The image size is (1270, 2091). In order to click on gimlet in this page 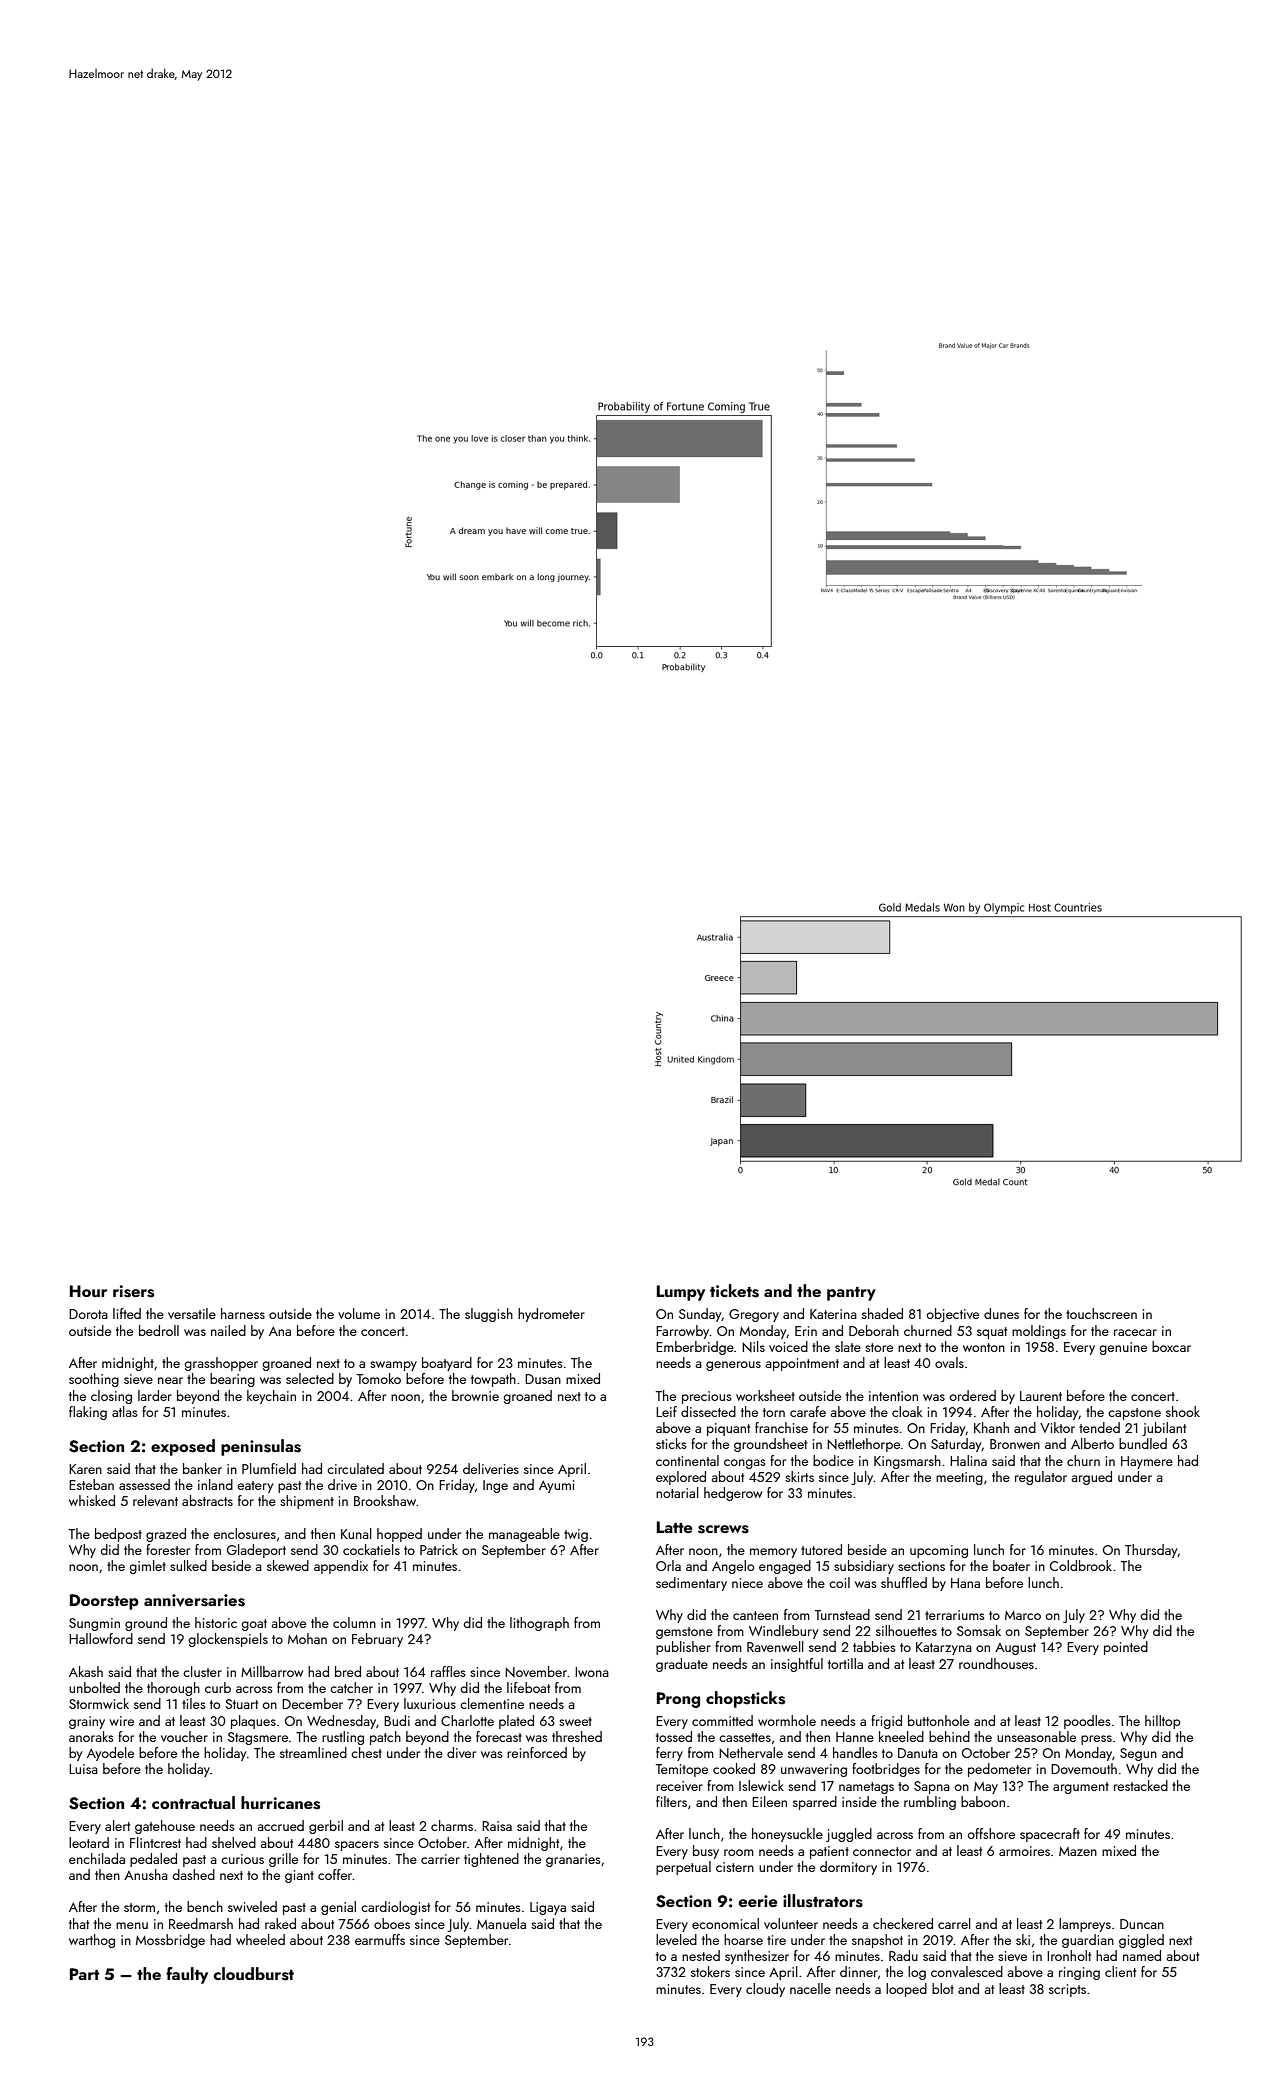, I will do `click(147, 1567)`.
